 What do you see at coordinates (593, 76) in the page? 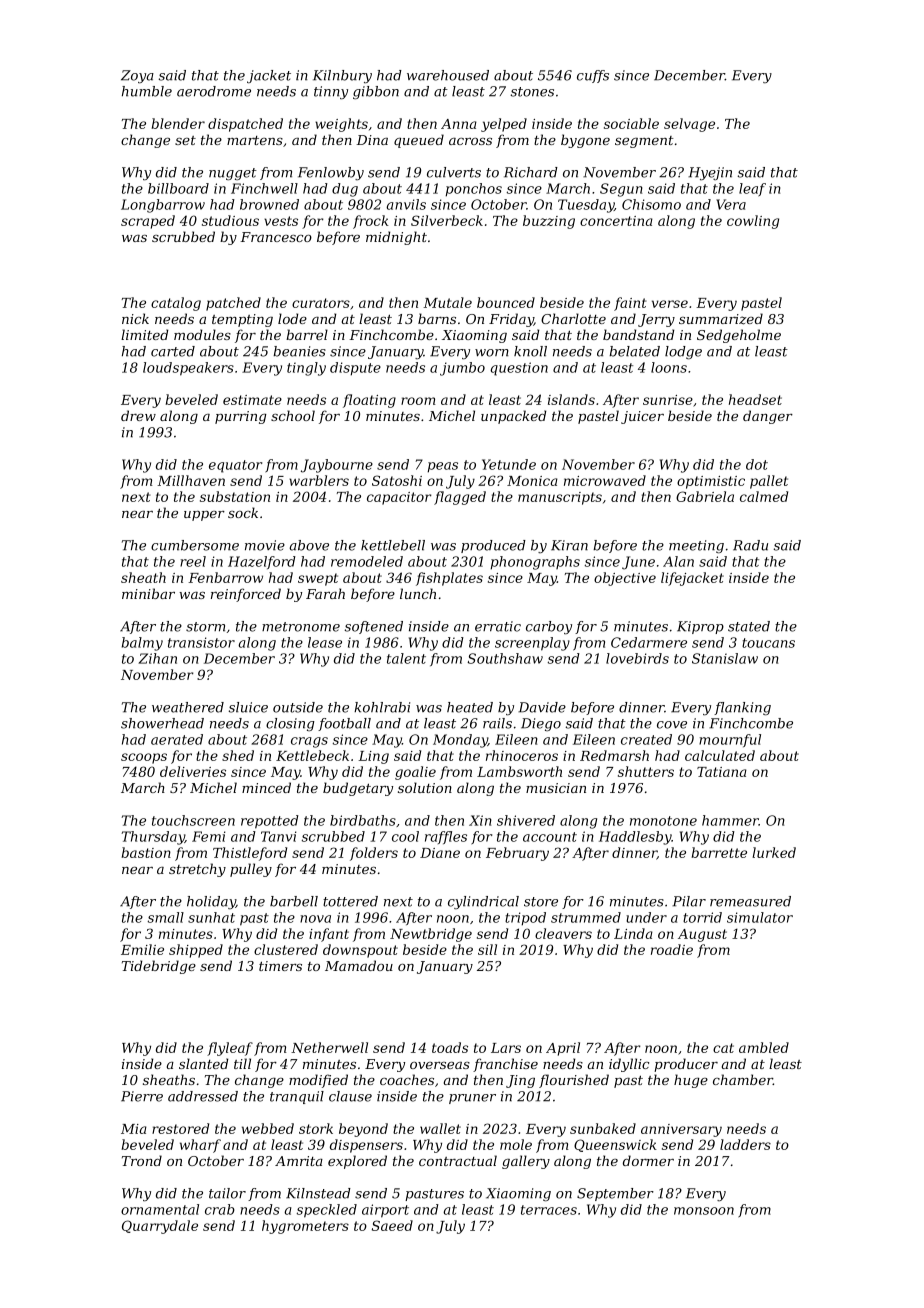
I see `cuffs` at bounding box center [593, 76].
